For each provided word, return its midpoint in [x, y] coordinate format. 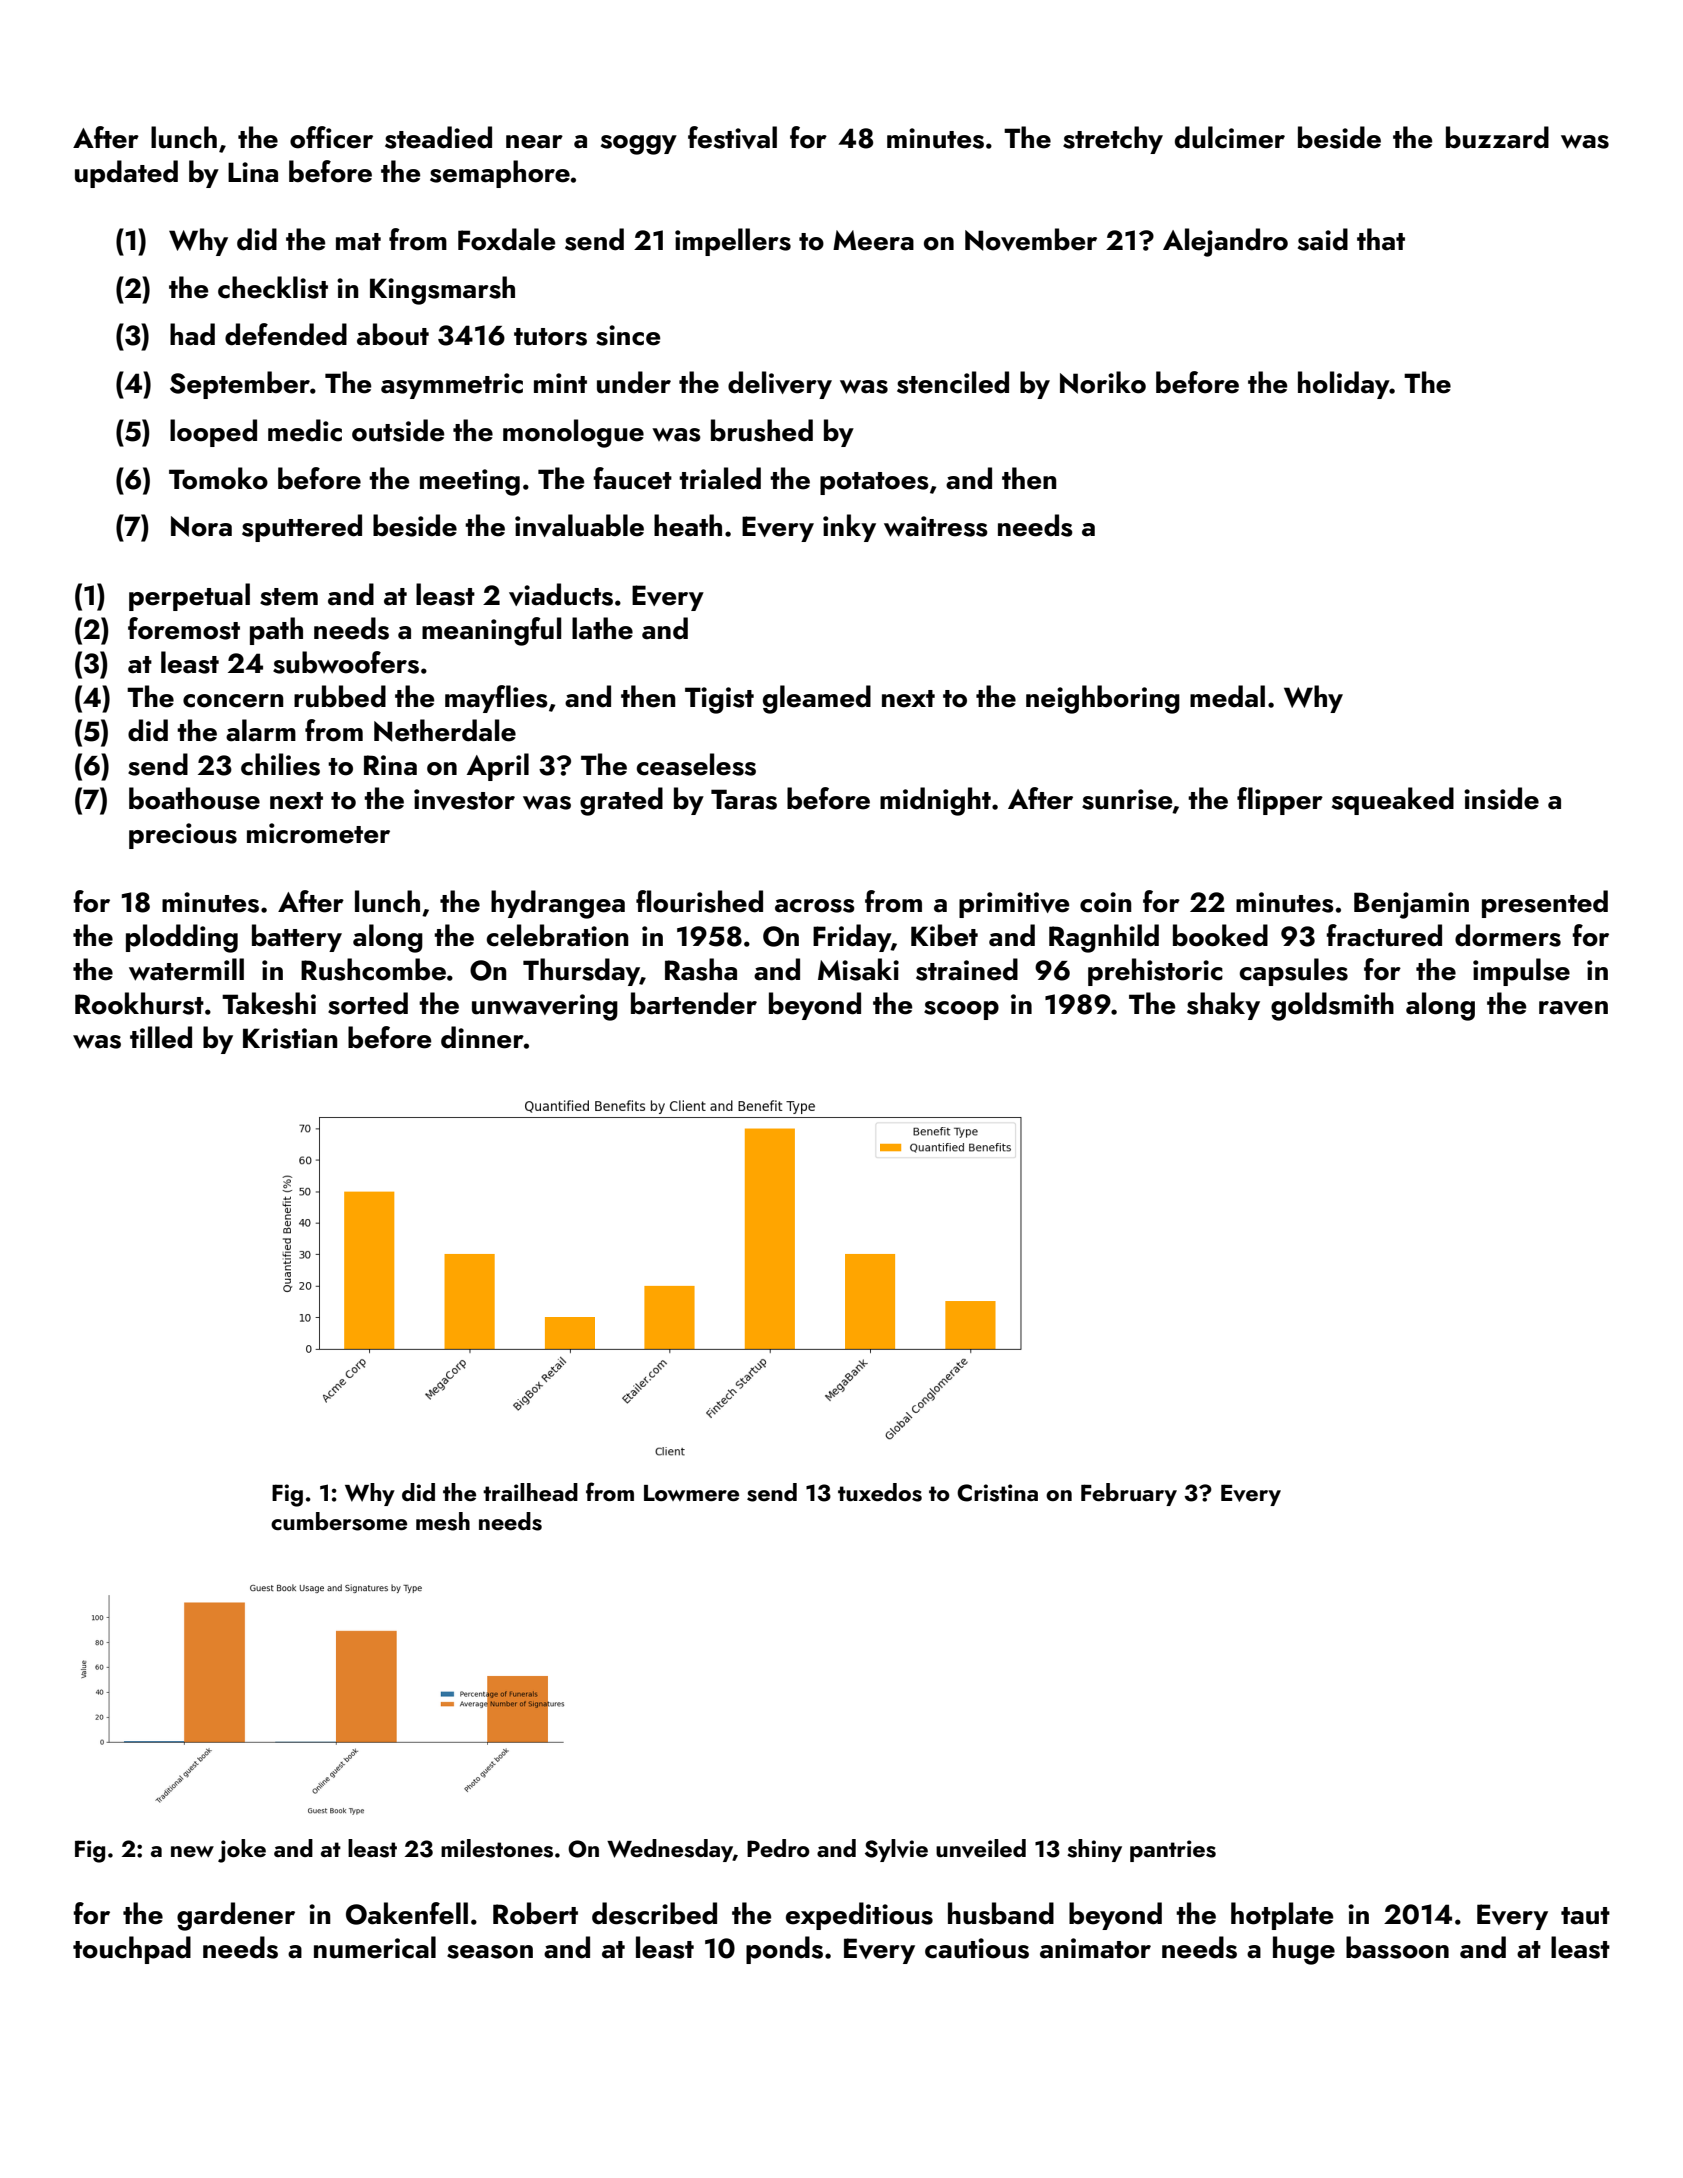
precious [183, 836]
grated [621, 801]
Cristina [997, 1493]
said [1323, 239]
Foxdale [507, 239]
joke [242, 1851]
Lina [253, 172]
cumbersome [339, 1521]
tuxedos [880, 1492]
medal [1227, 696]
